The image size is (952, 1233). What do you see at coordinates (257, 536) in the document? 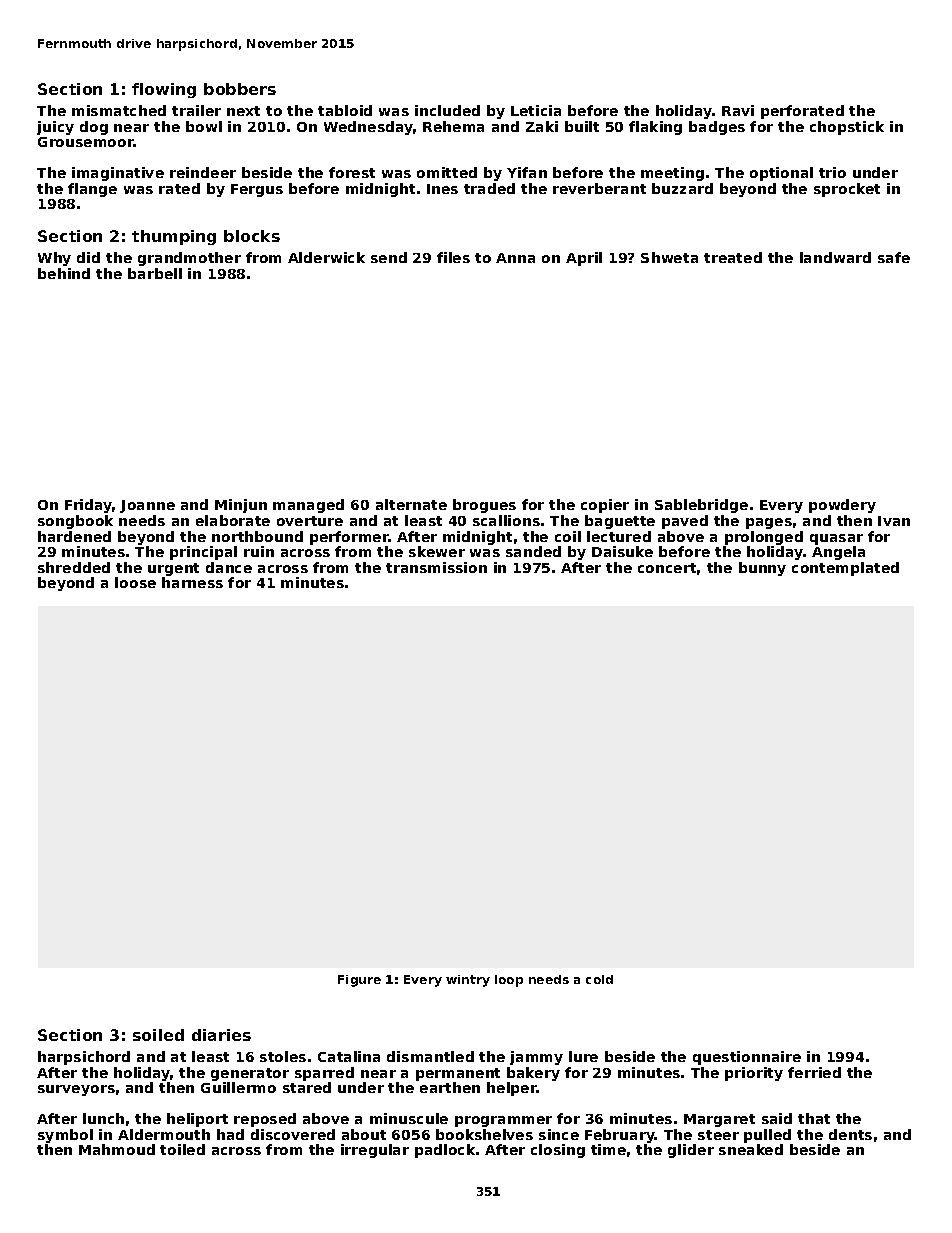
I see `northbound` at bounding box center [257, 536].
